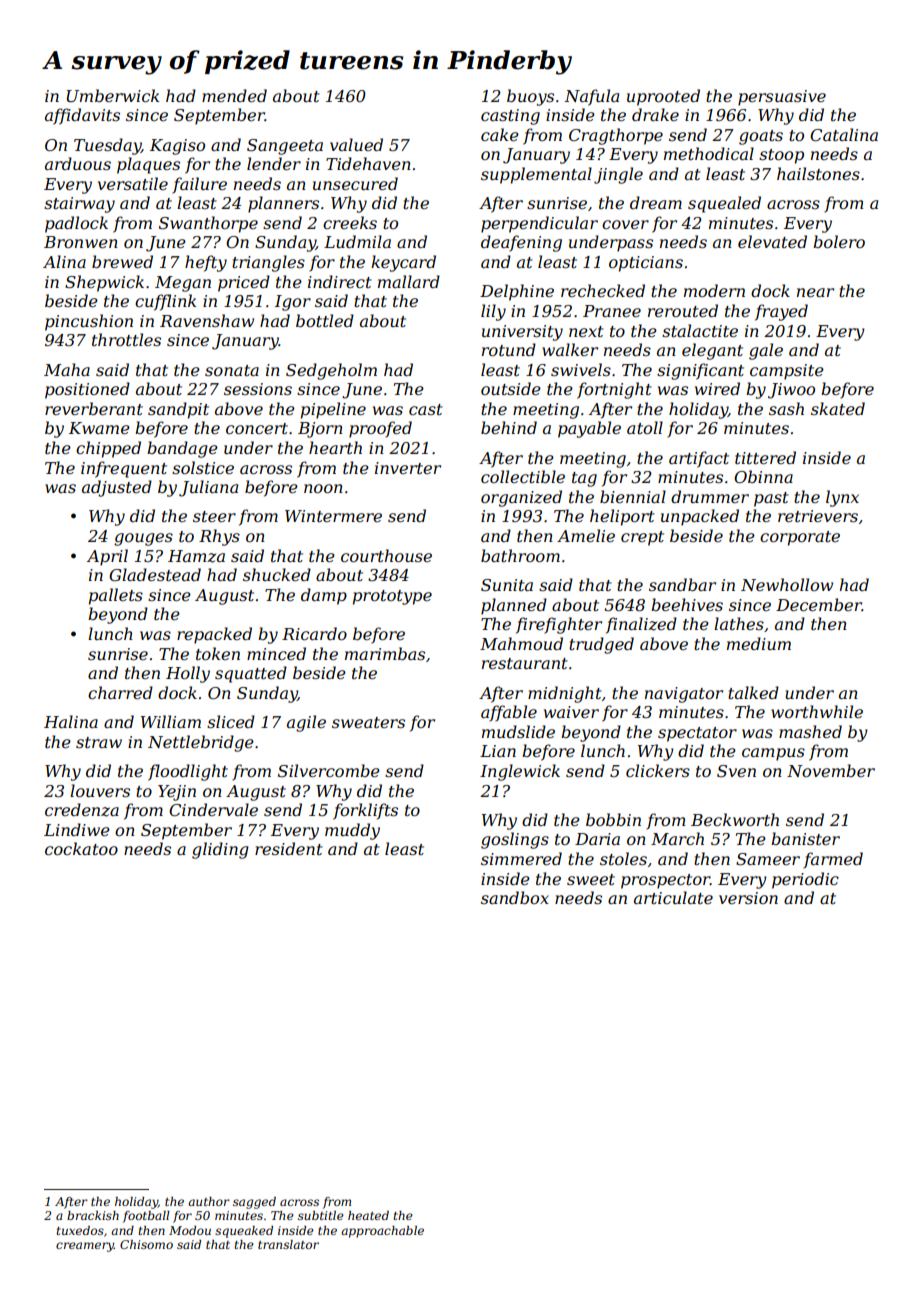 The width and height of the document is (924, 1308). What do you see at coordinates (515, 897) in the document?
I see `sandbox` at bounding box center [515, 897].
